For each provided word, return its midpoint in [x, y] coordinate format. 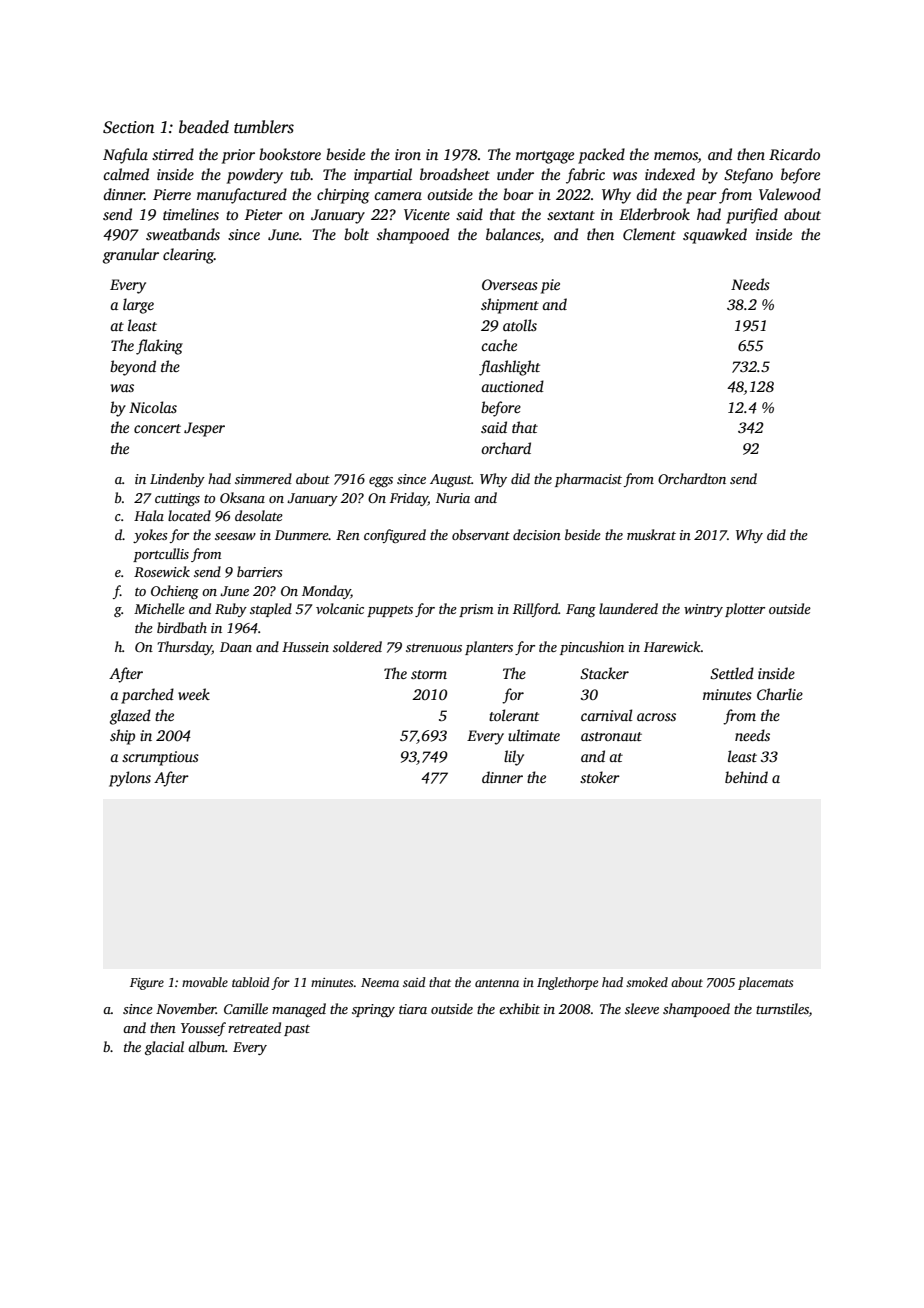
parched [147, 696]
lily [514, 758]
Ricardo [794, 154]
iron [408, 154]
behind [746, 777]
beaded [204, 127]
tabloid [251, 982]
